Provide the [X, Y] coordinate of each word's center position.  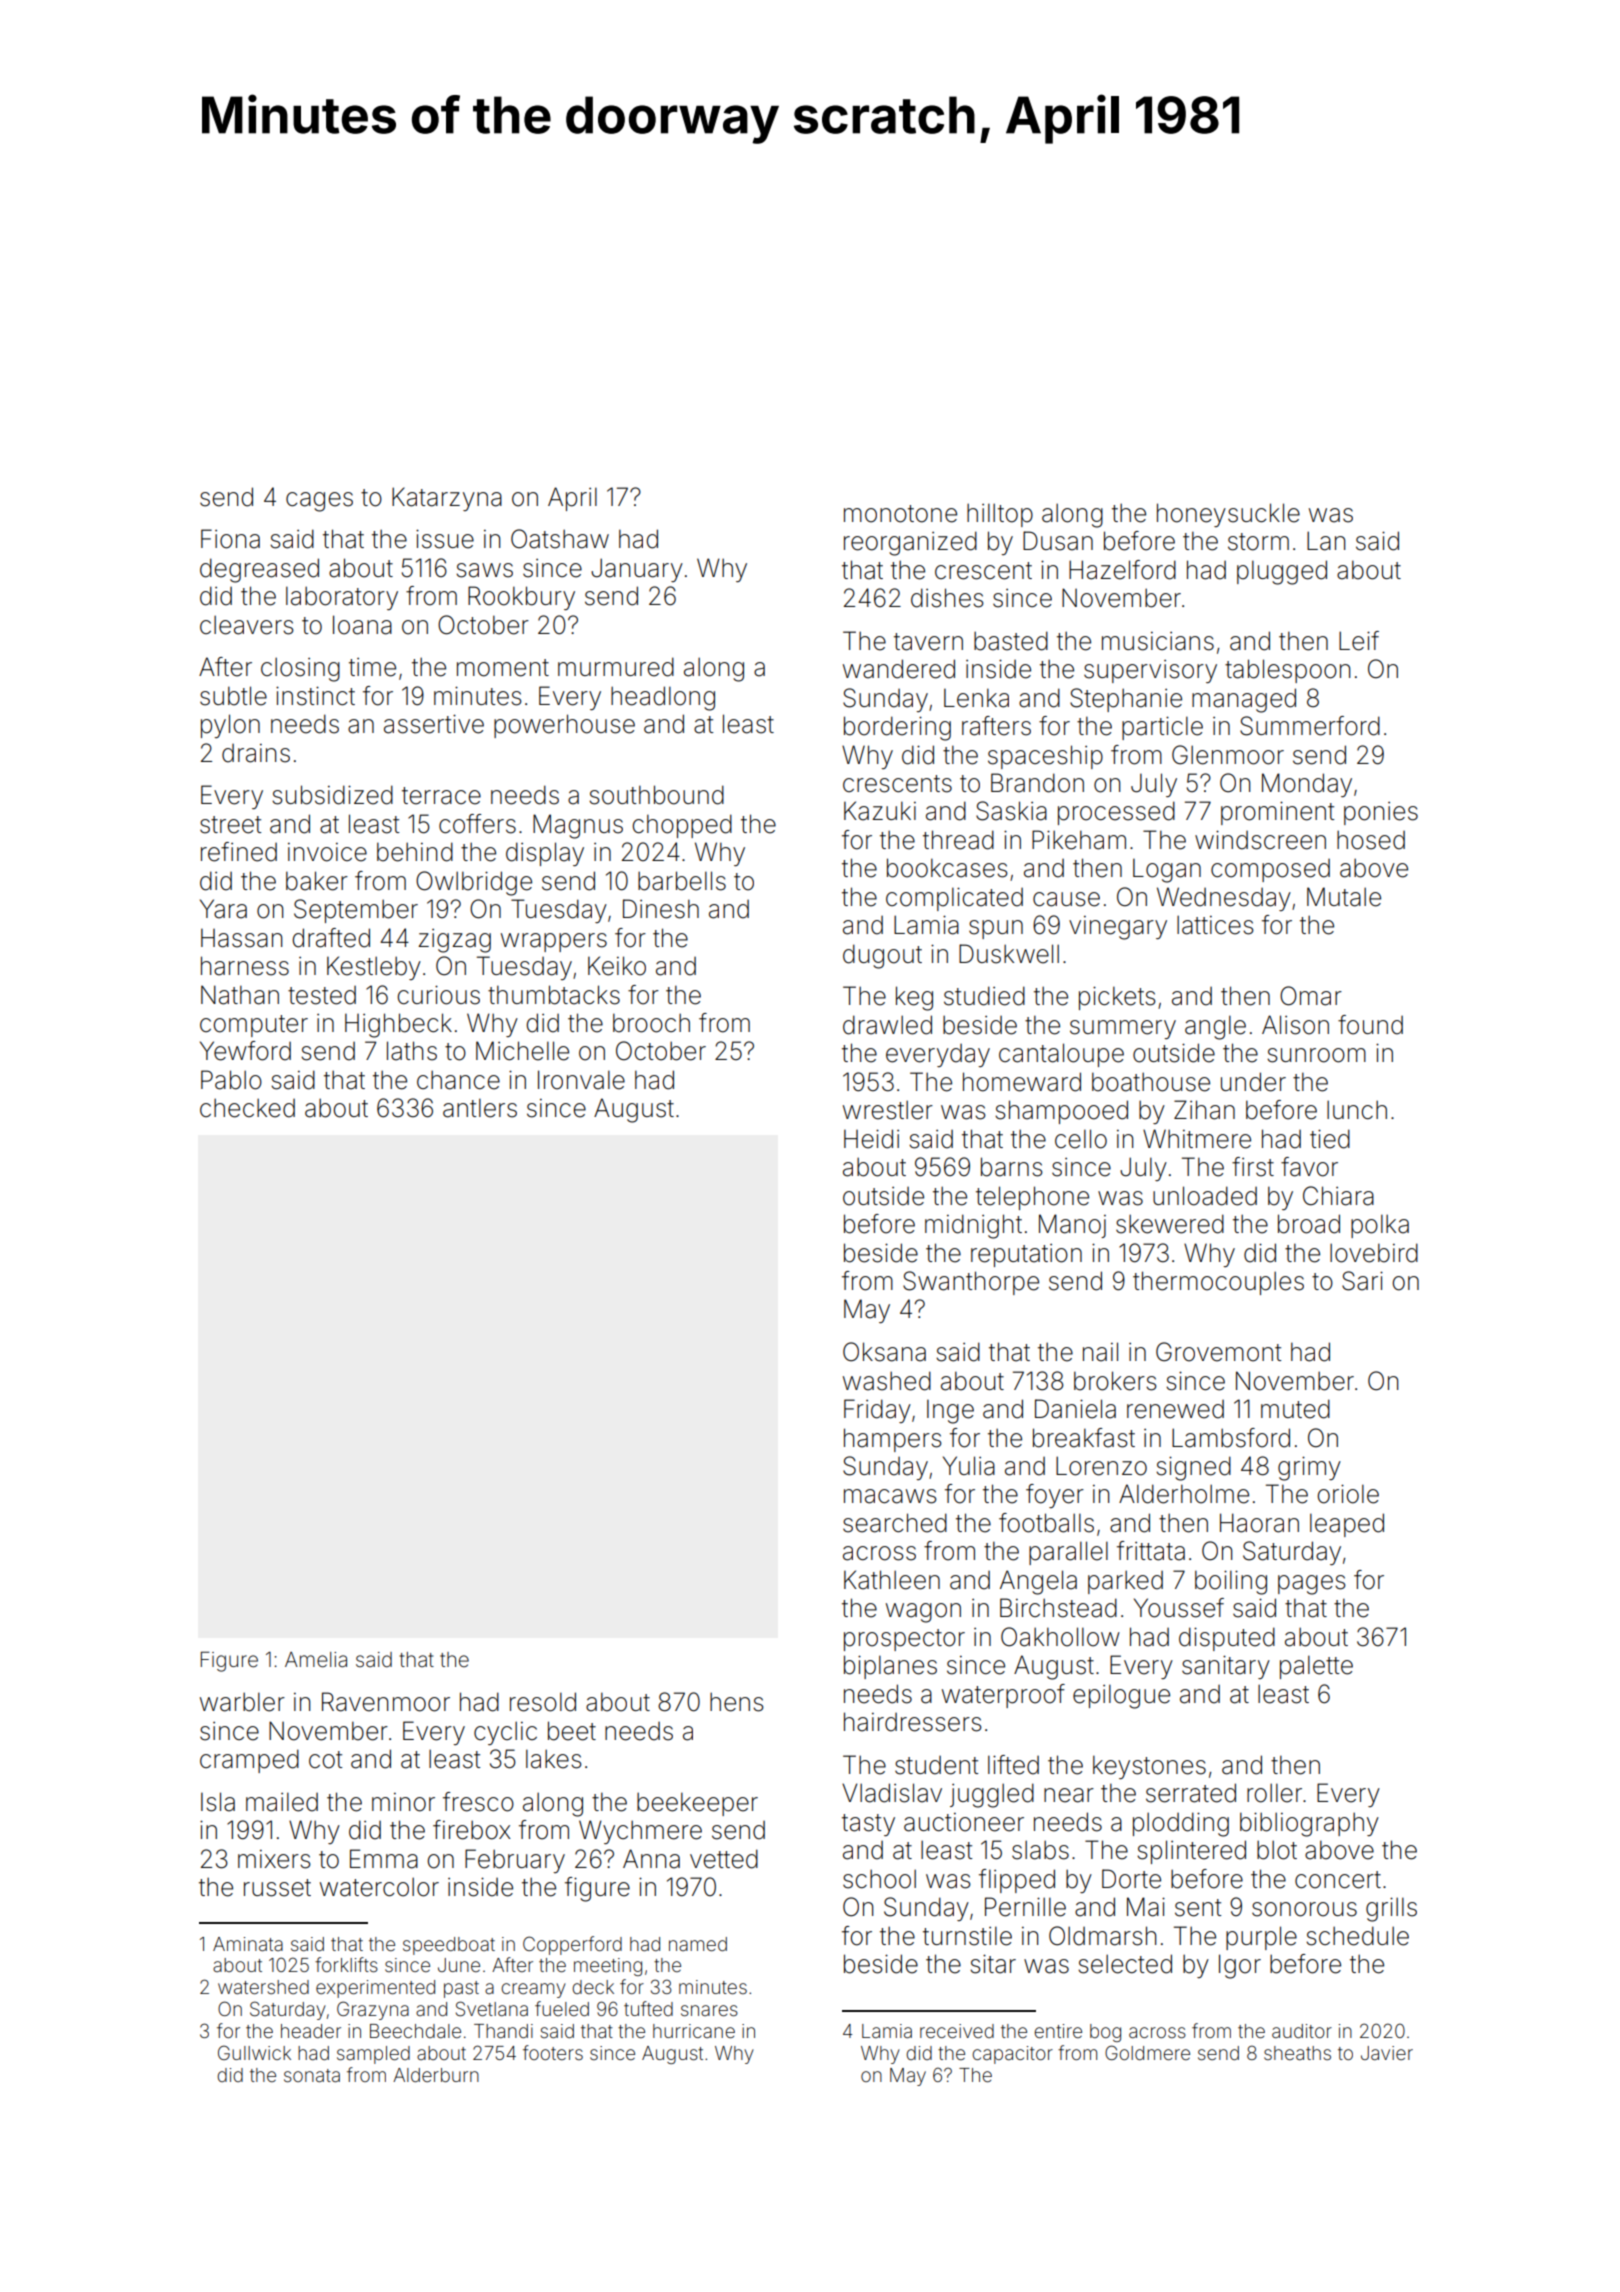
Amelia [316, 1660]
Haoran [1259, 1523]
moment [503, 668]
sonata [312, 2075]
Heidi [871, 1139]
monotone [900, 514]
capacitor [1012, 2055]
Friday [877, 1411]
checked [247, 1108]
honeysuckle [1228, 515]
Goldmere [1147, 2052]
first [1253, 1167]
